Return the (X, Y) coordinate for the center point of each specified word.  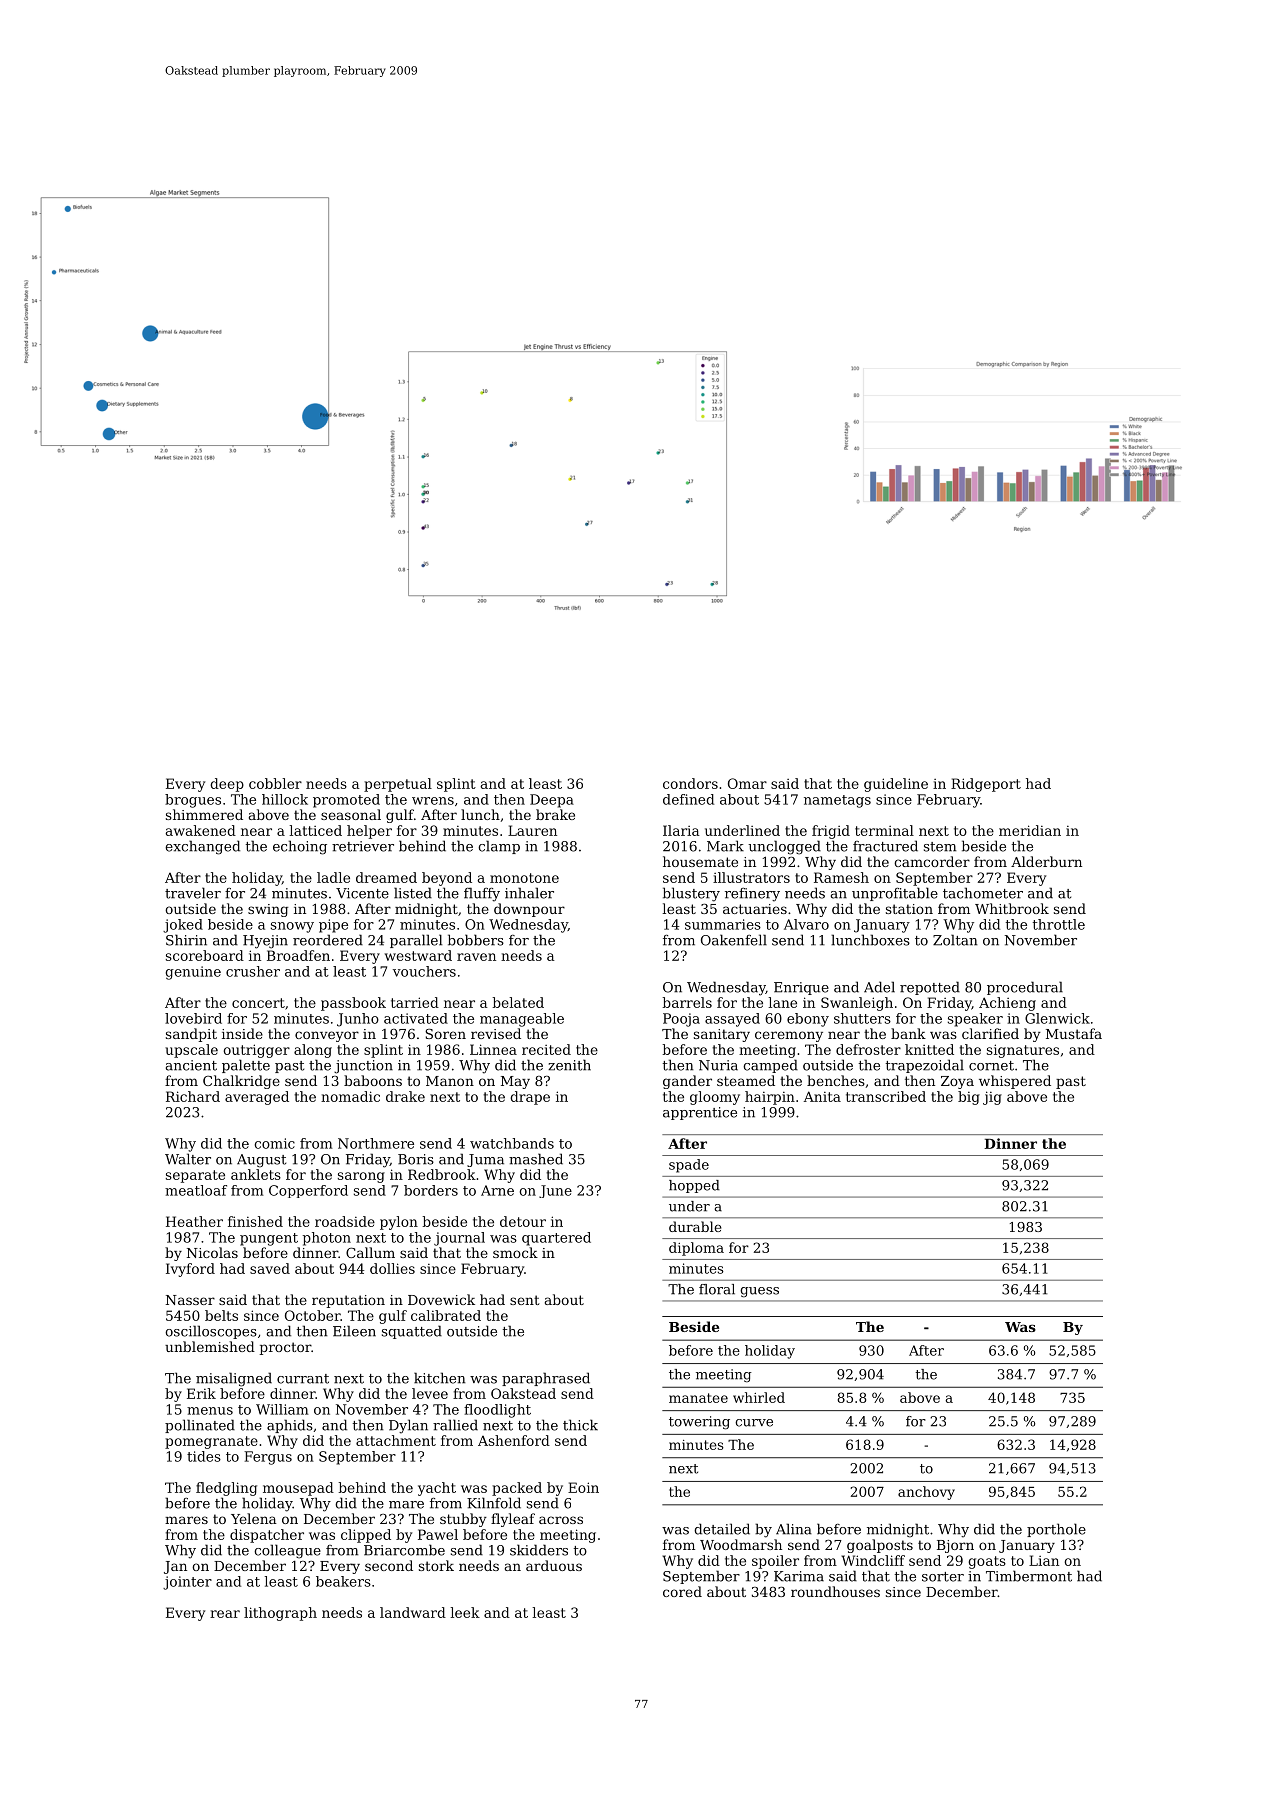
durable (695, 1226)
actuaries (755, 909)
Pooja (681, 1020)
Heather (194, 1221)
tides (204, 1456)
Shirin (186, 940)
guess (759, 1292)
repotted (930, 988)
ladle (333, 877)
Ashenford (514, 1440)
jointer (187, 1583)
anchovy (926, 1493)
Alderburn (1046, 861)
